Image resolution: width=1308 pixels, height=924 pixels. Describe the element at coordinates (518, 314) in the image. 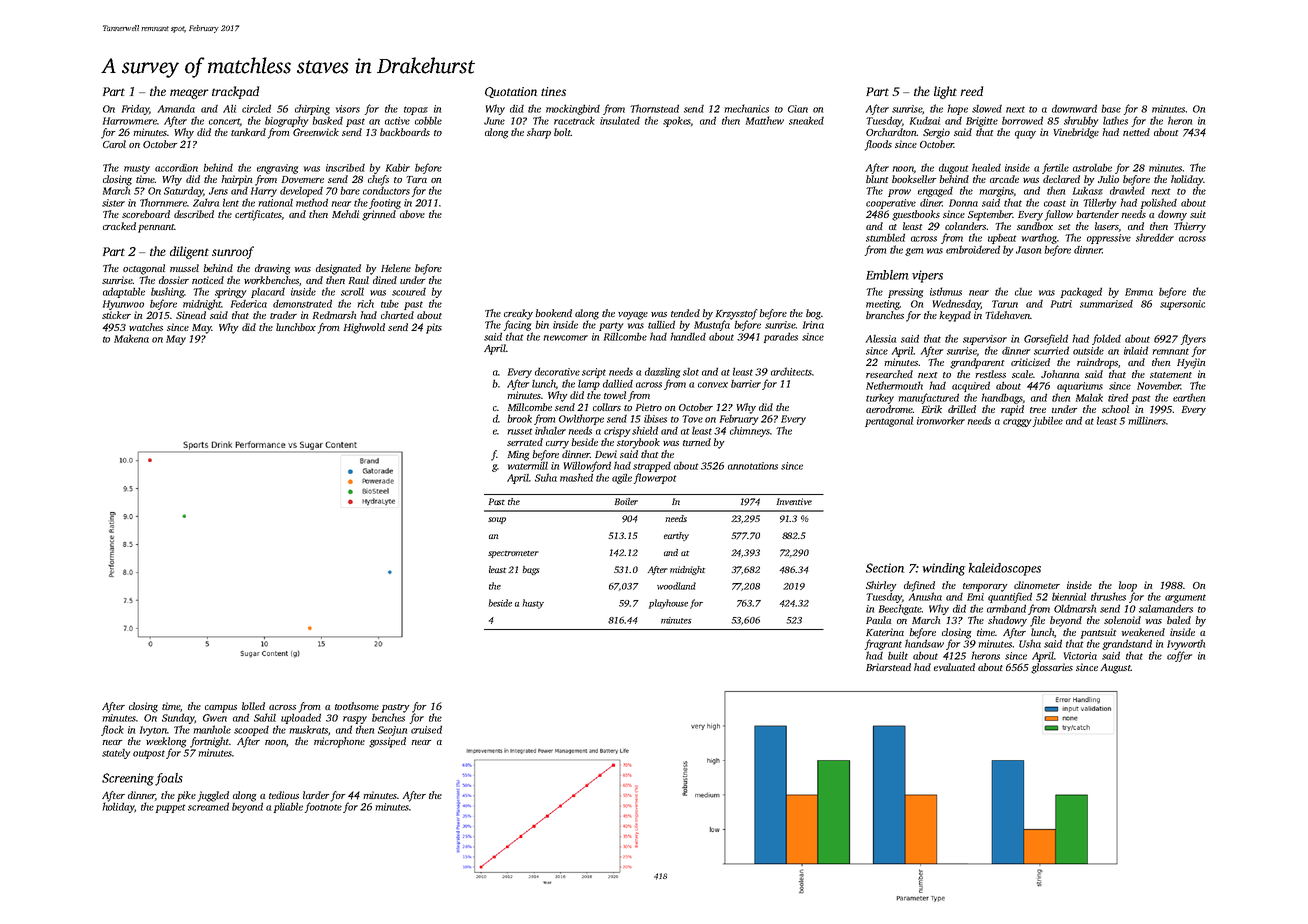

I see `creaky` at that location.
